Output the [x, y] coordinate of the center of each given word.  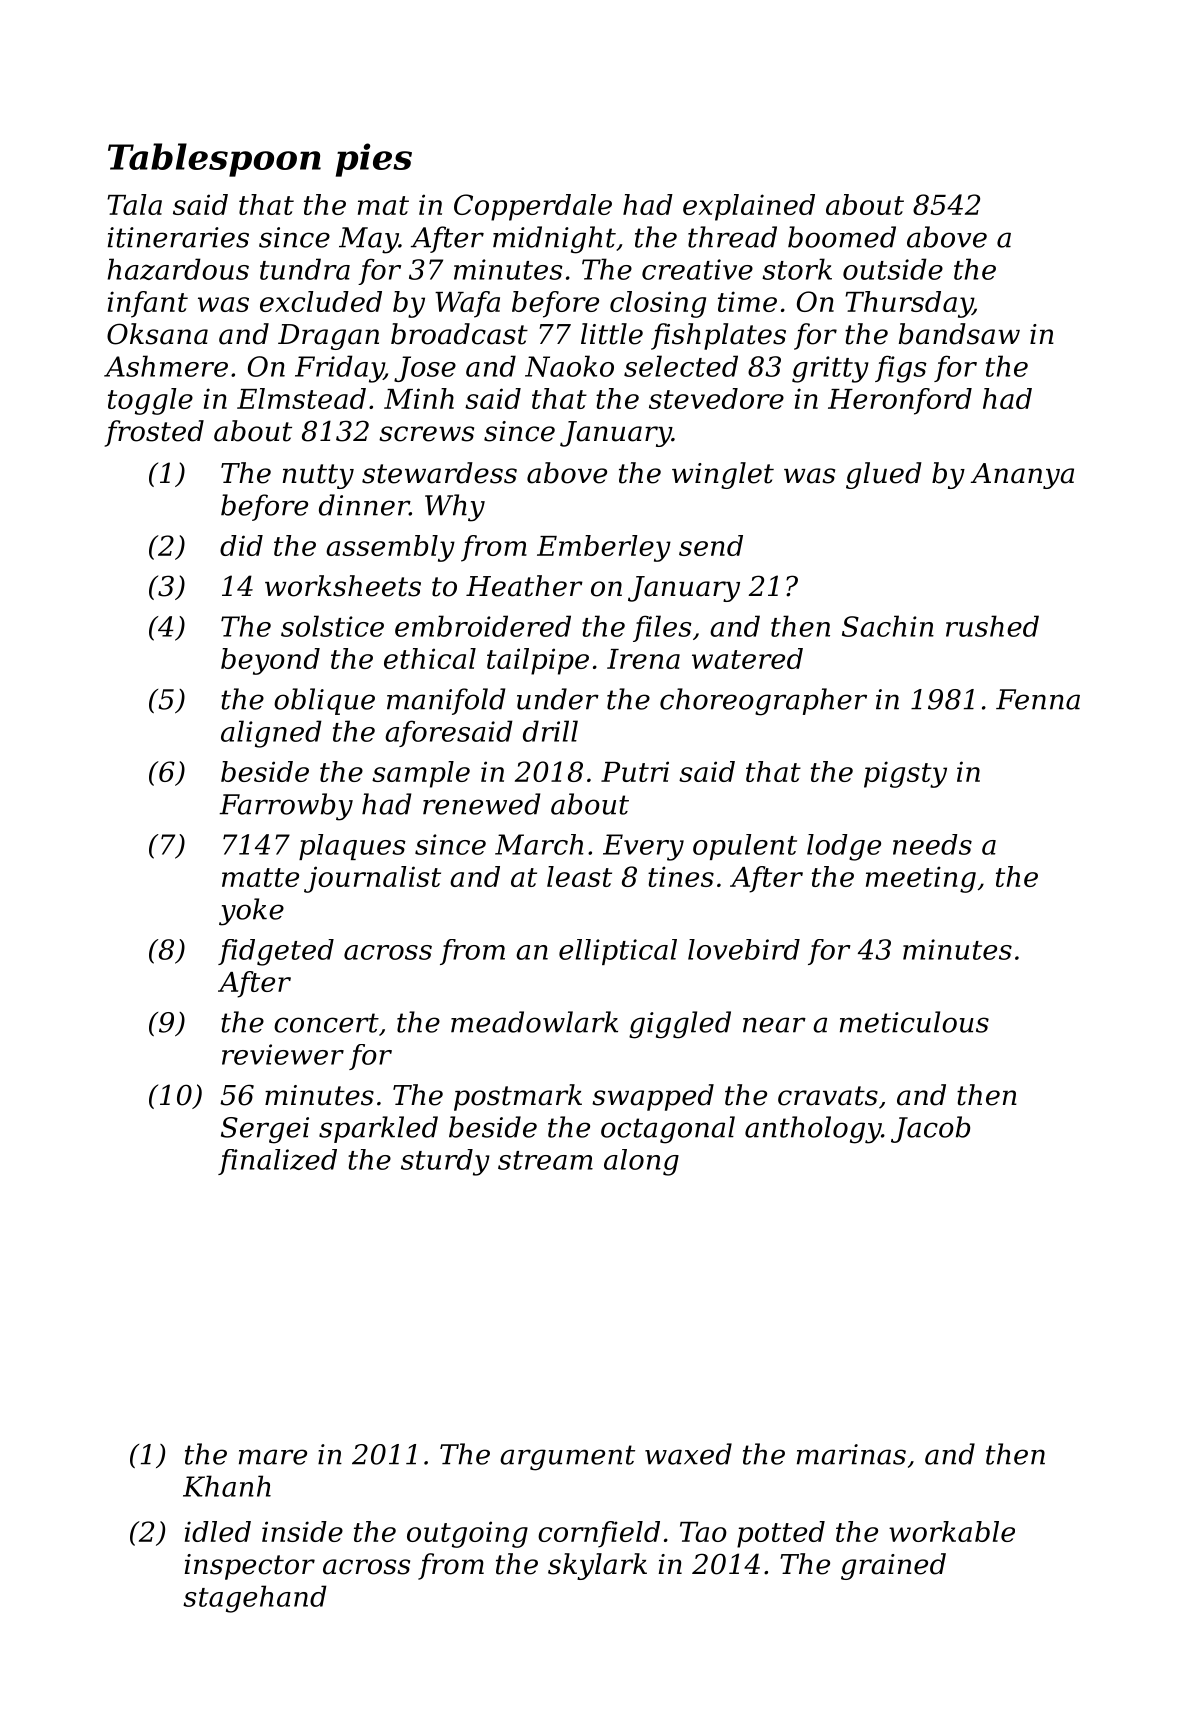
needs [932, 844]
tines [681, 876]
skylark [597, 1566]
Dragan [328, 337]
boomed [842, 237]
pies [374, 160]
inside [302, 1531]
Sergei [265, 1130]
